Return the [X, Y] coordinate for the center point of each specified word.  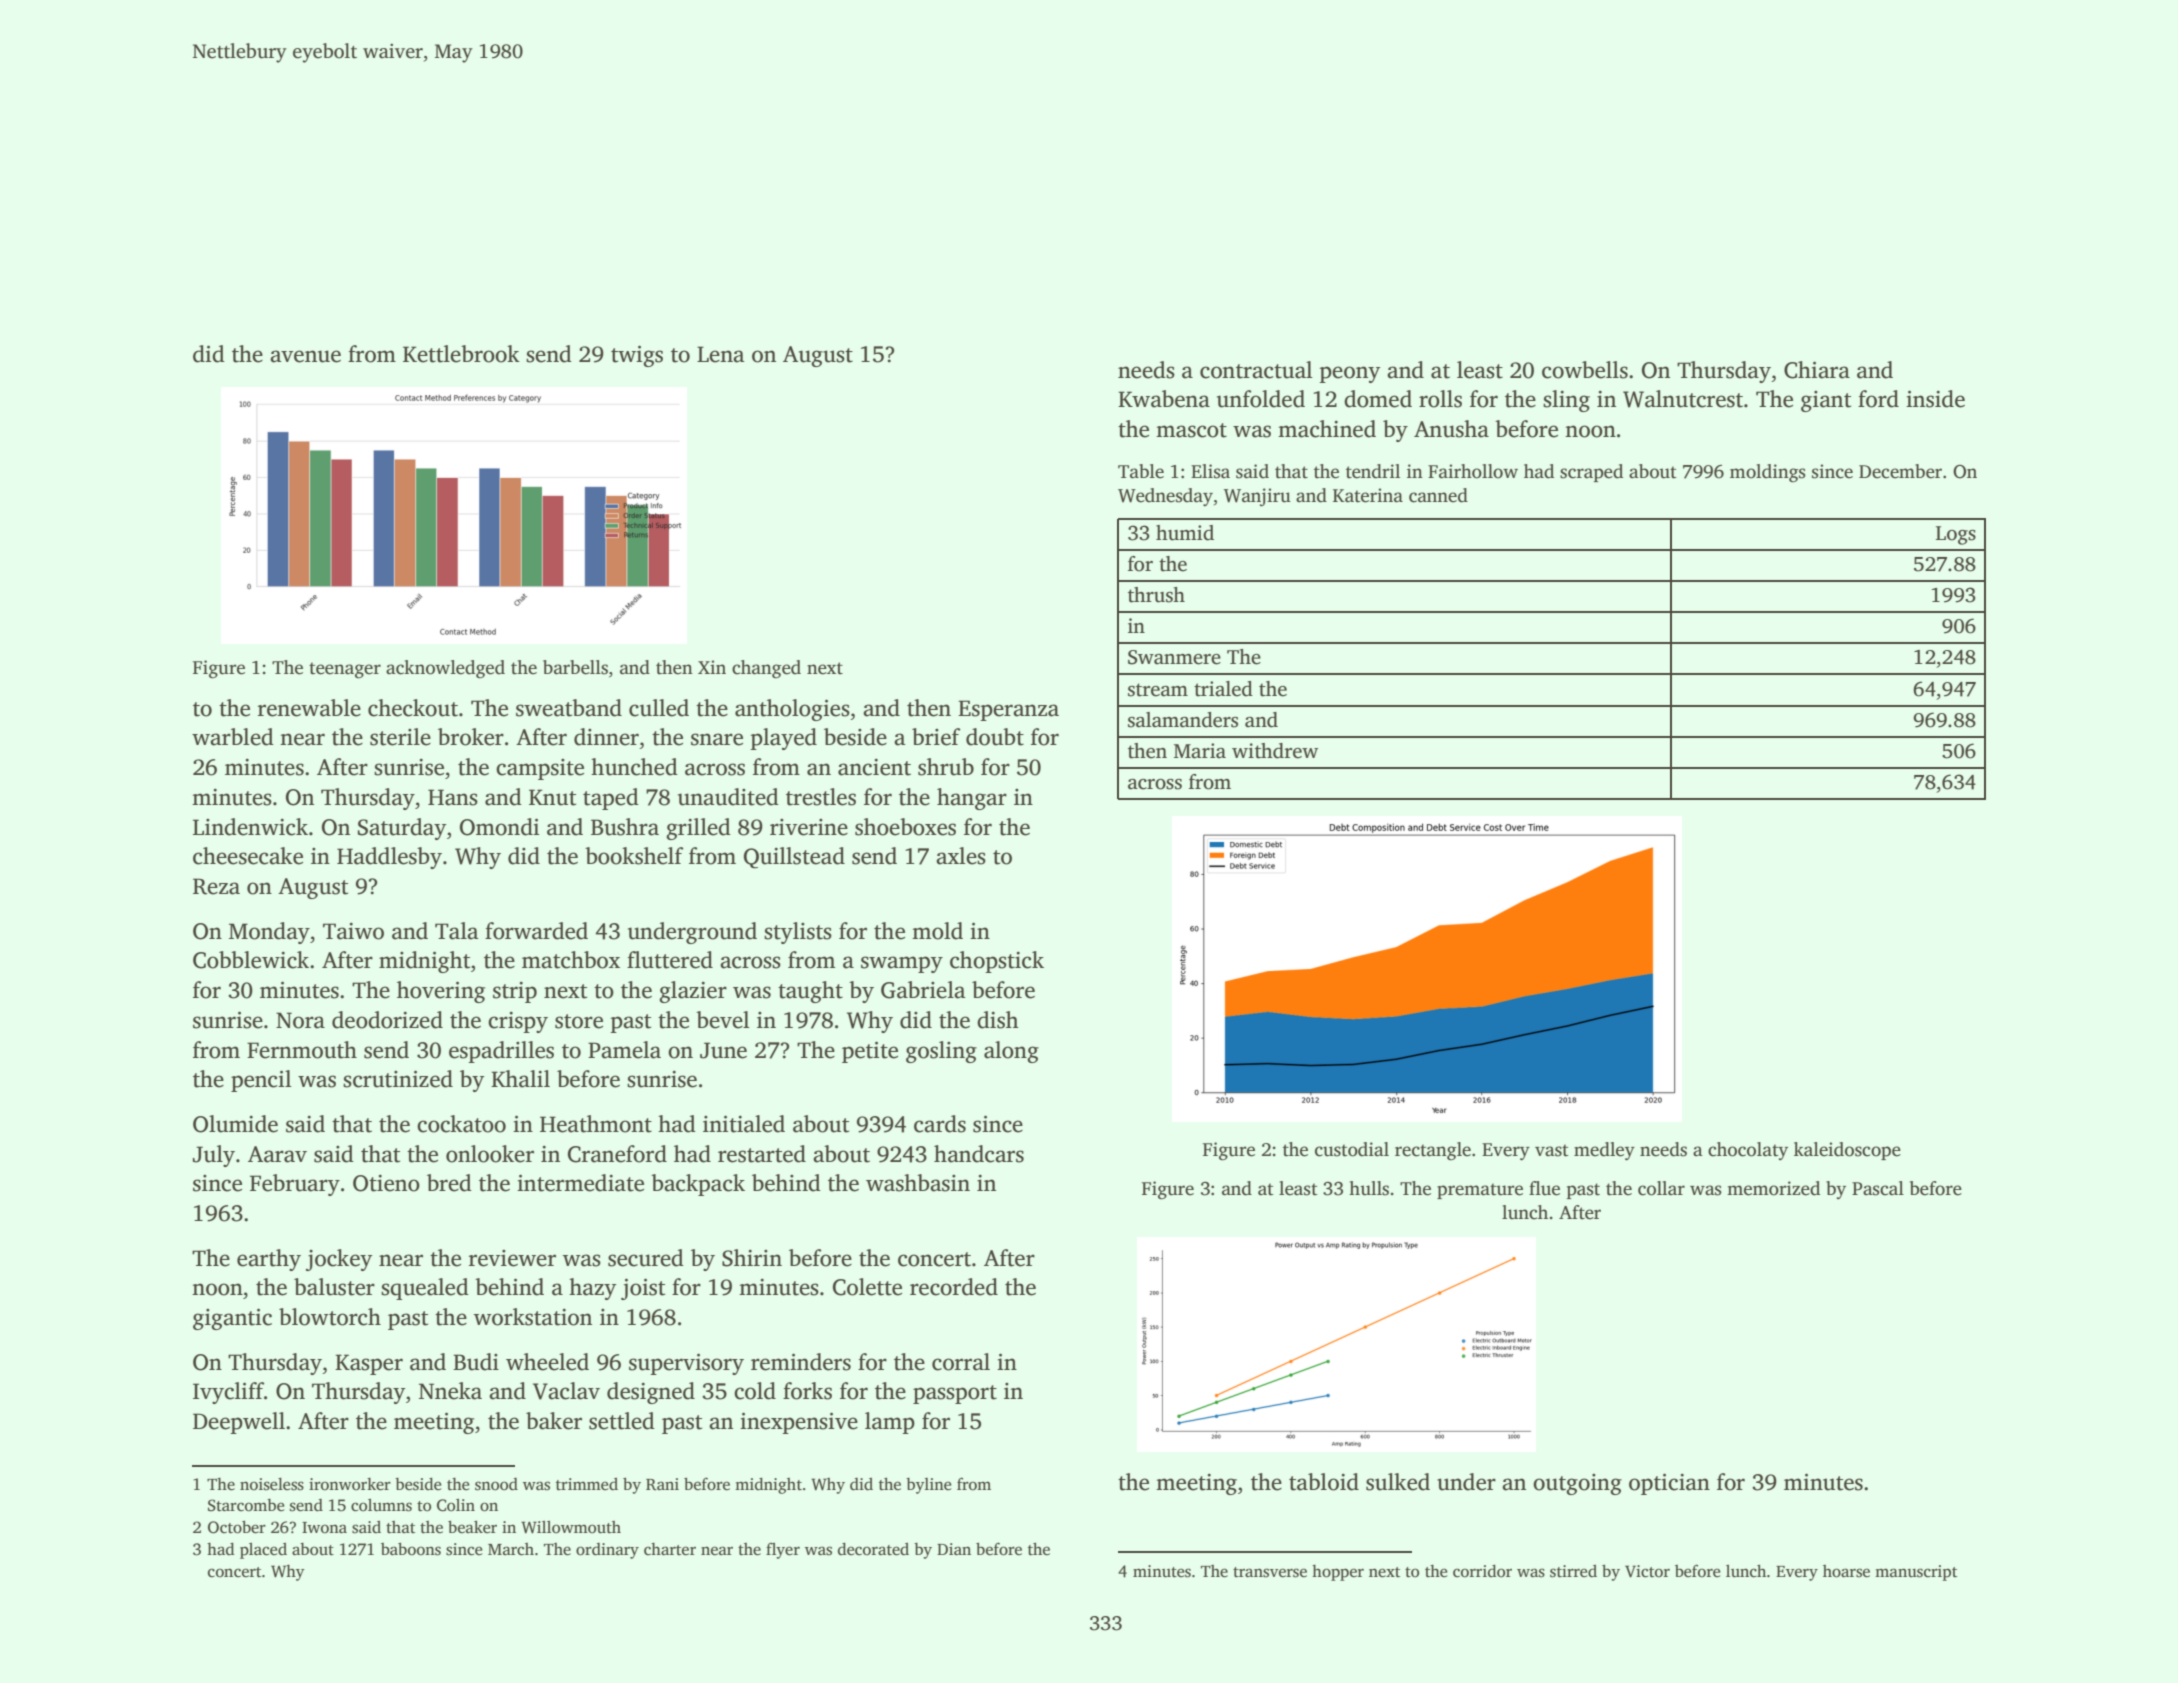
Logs [1956, 535]
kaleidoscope [1847, 1151]
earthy [269, 1260]
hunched [634, 767]
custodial [1352, 1149]
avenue [305, 356]
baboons [411, 1549]
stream [1158, 690]
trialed [1223, 689]
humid [1185, 533]
